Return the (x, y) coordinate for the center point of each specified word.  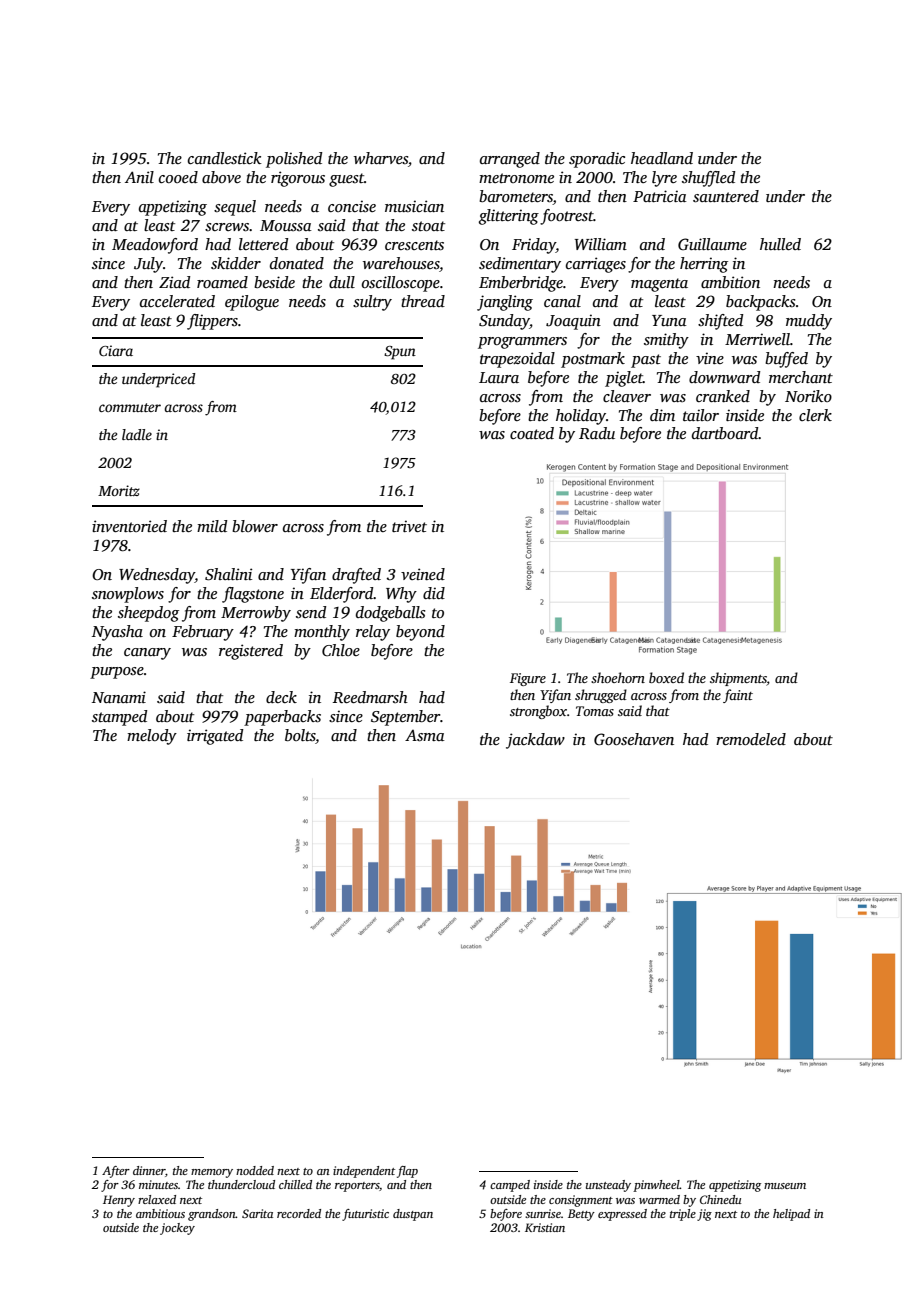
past (646, 361)
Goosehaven (634, 739)
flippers (212, 322)
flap (407, 1172)
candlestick (225, 158)
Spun (400, 353)
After (116, 1172)
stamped (119, 718)
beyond (420, 633)
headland (662, 158)
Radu (597, 433)
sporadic (597, 160)
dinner (149, 1170)
